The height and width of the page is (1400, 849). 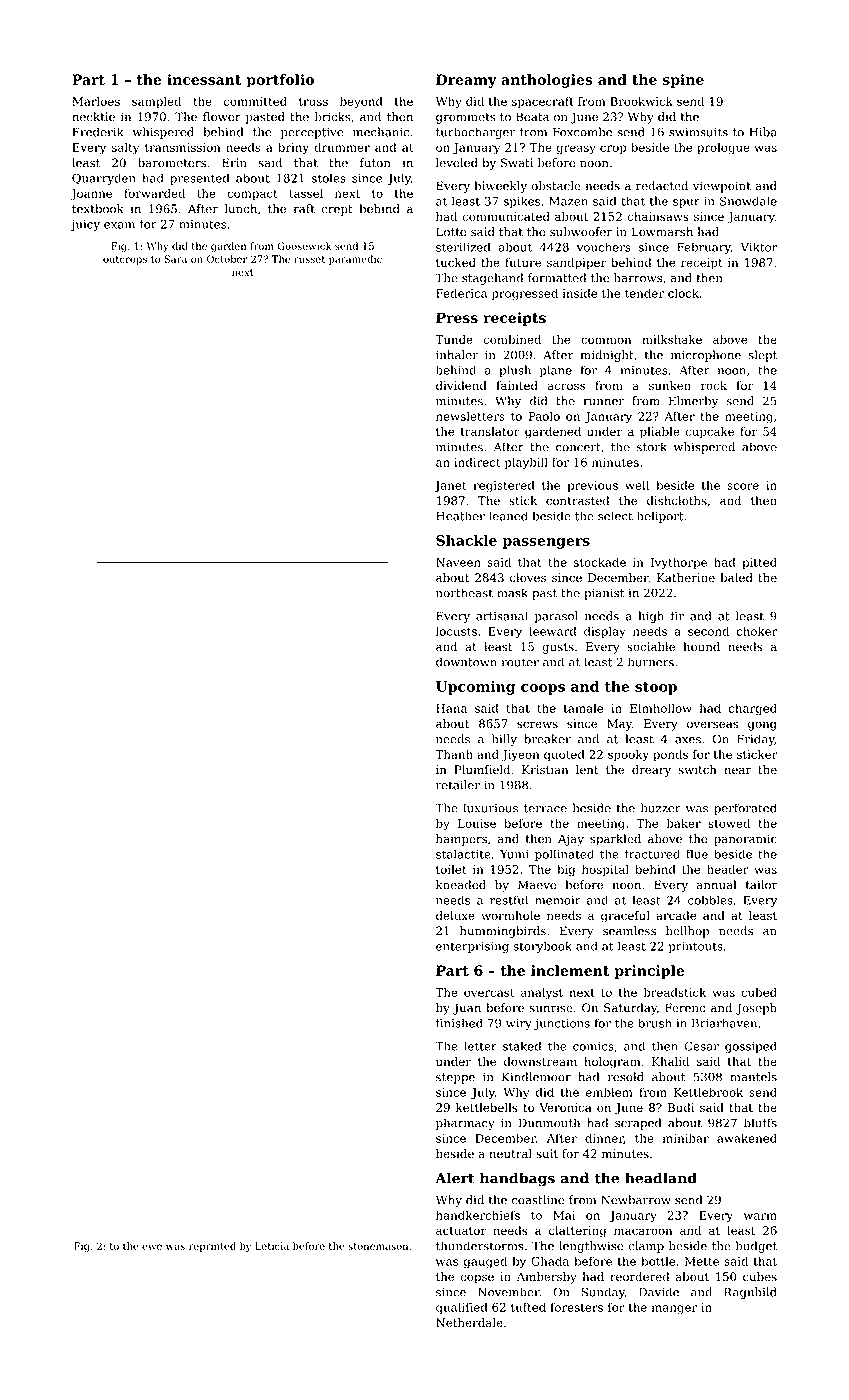 I want to click on neutral, so click(x=510, y=1154).
